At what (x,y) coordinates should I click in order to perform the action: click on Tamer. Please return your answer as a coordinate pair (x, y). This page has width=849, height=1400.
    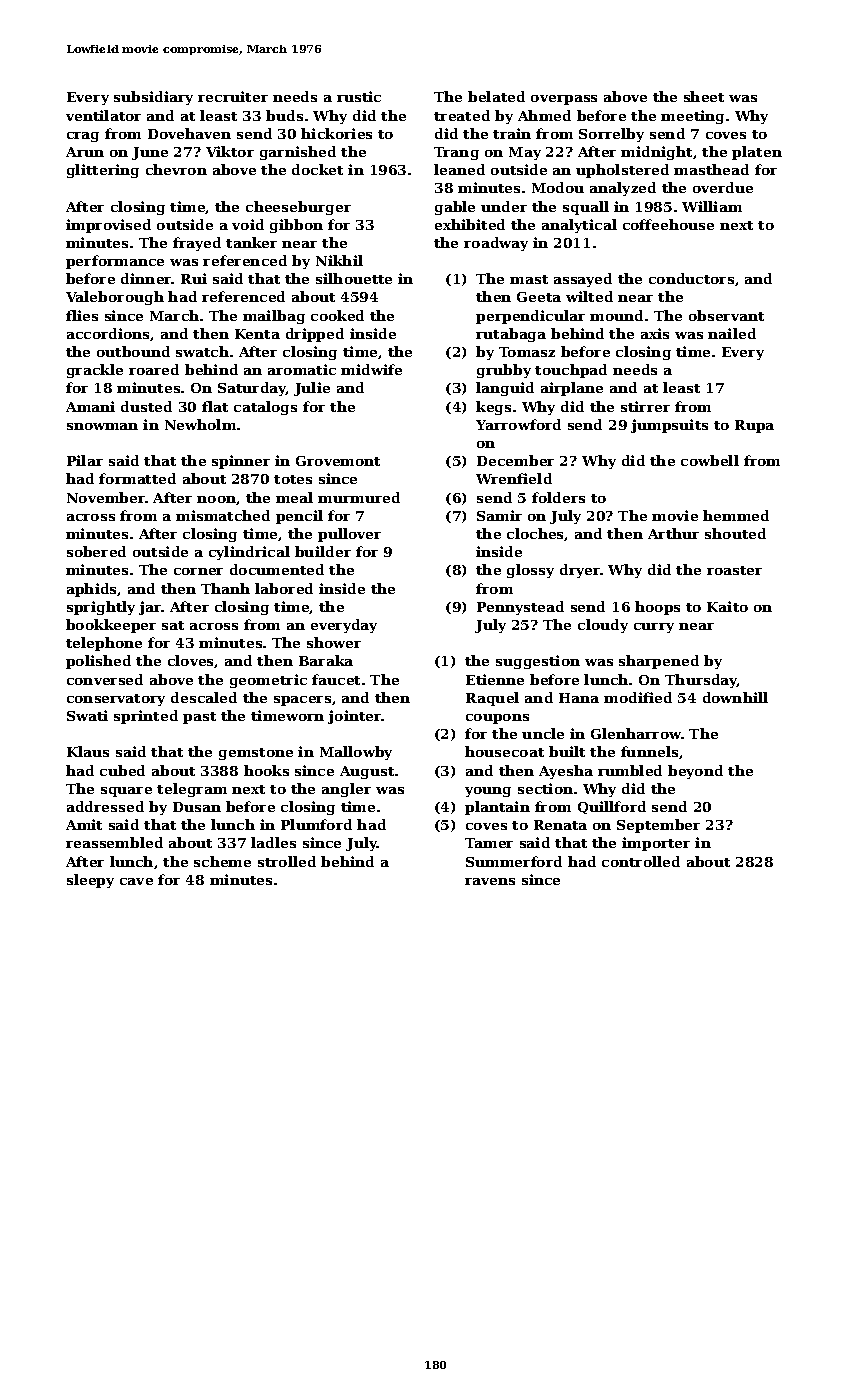
    Looking at the image, I should click on (489, 843).
